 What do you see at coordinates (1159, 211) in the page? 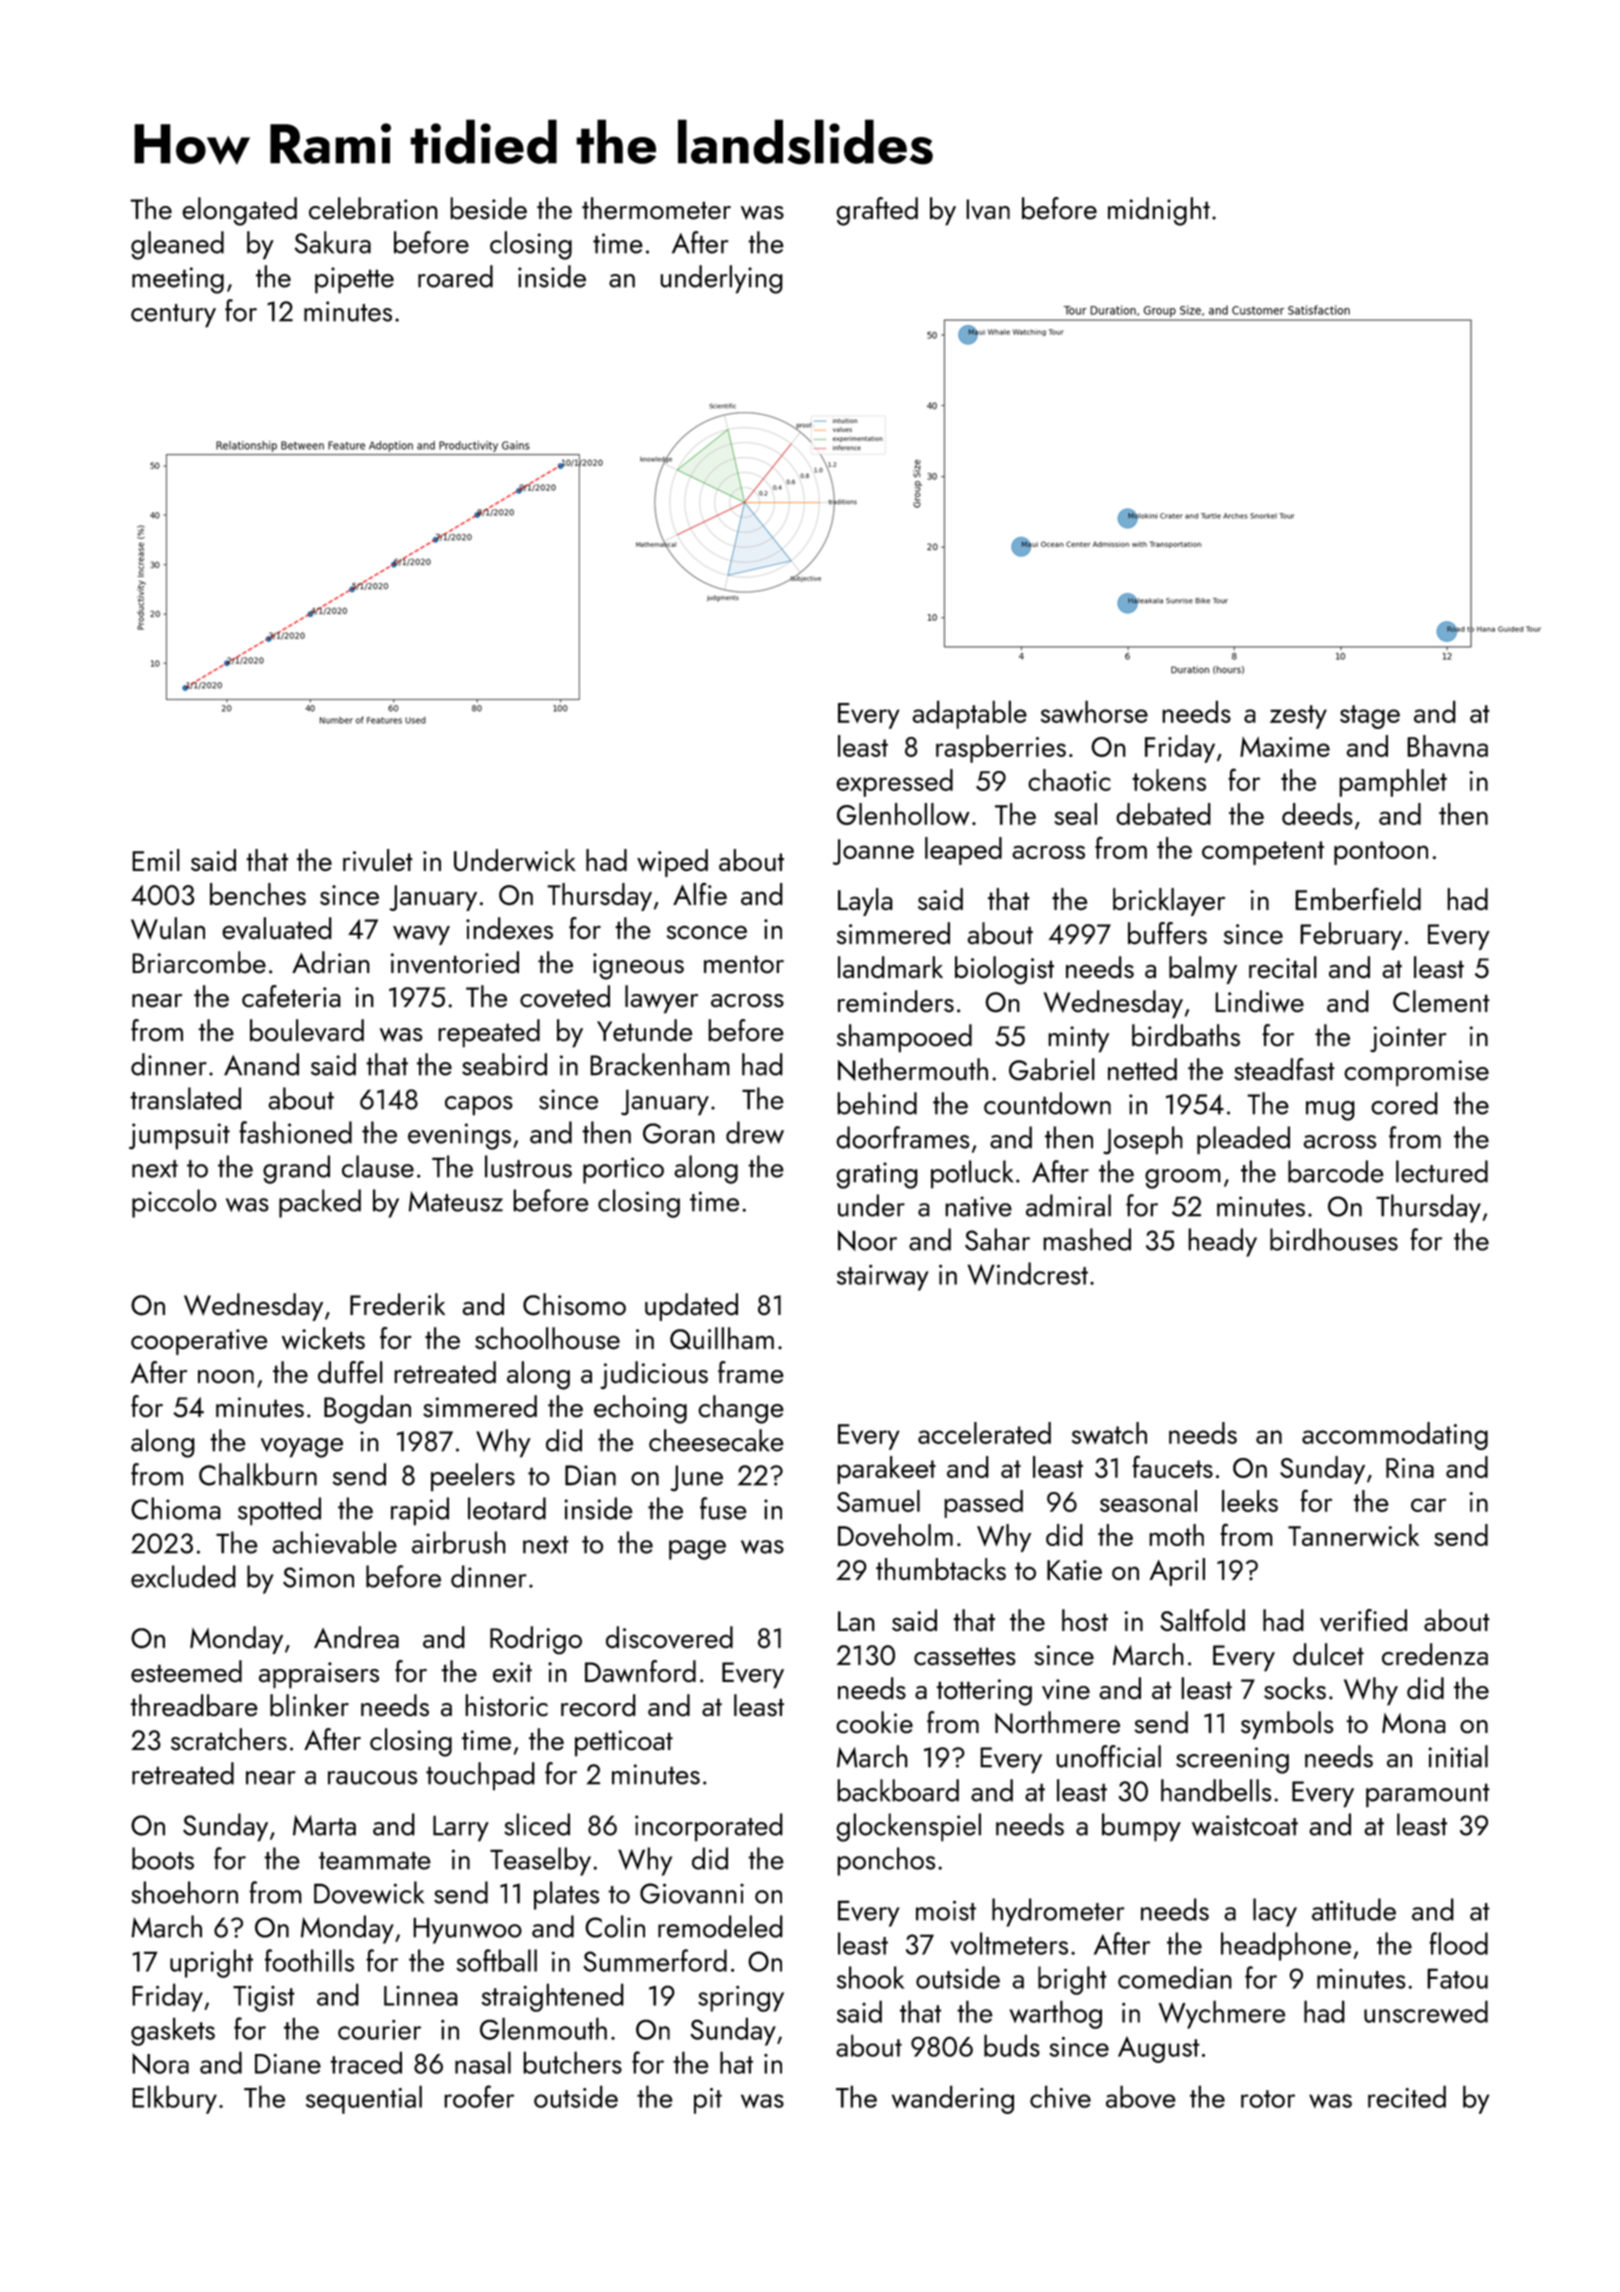
I see `midnight` at bounding box center [1159, 211].
